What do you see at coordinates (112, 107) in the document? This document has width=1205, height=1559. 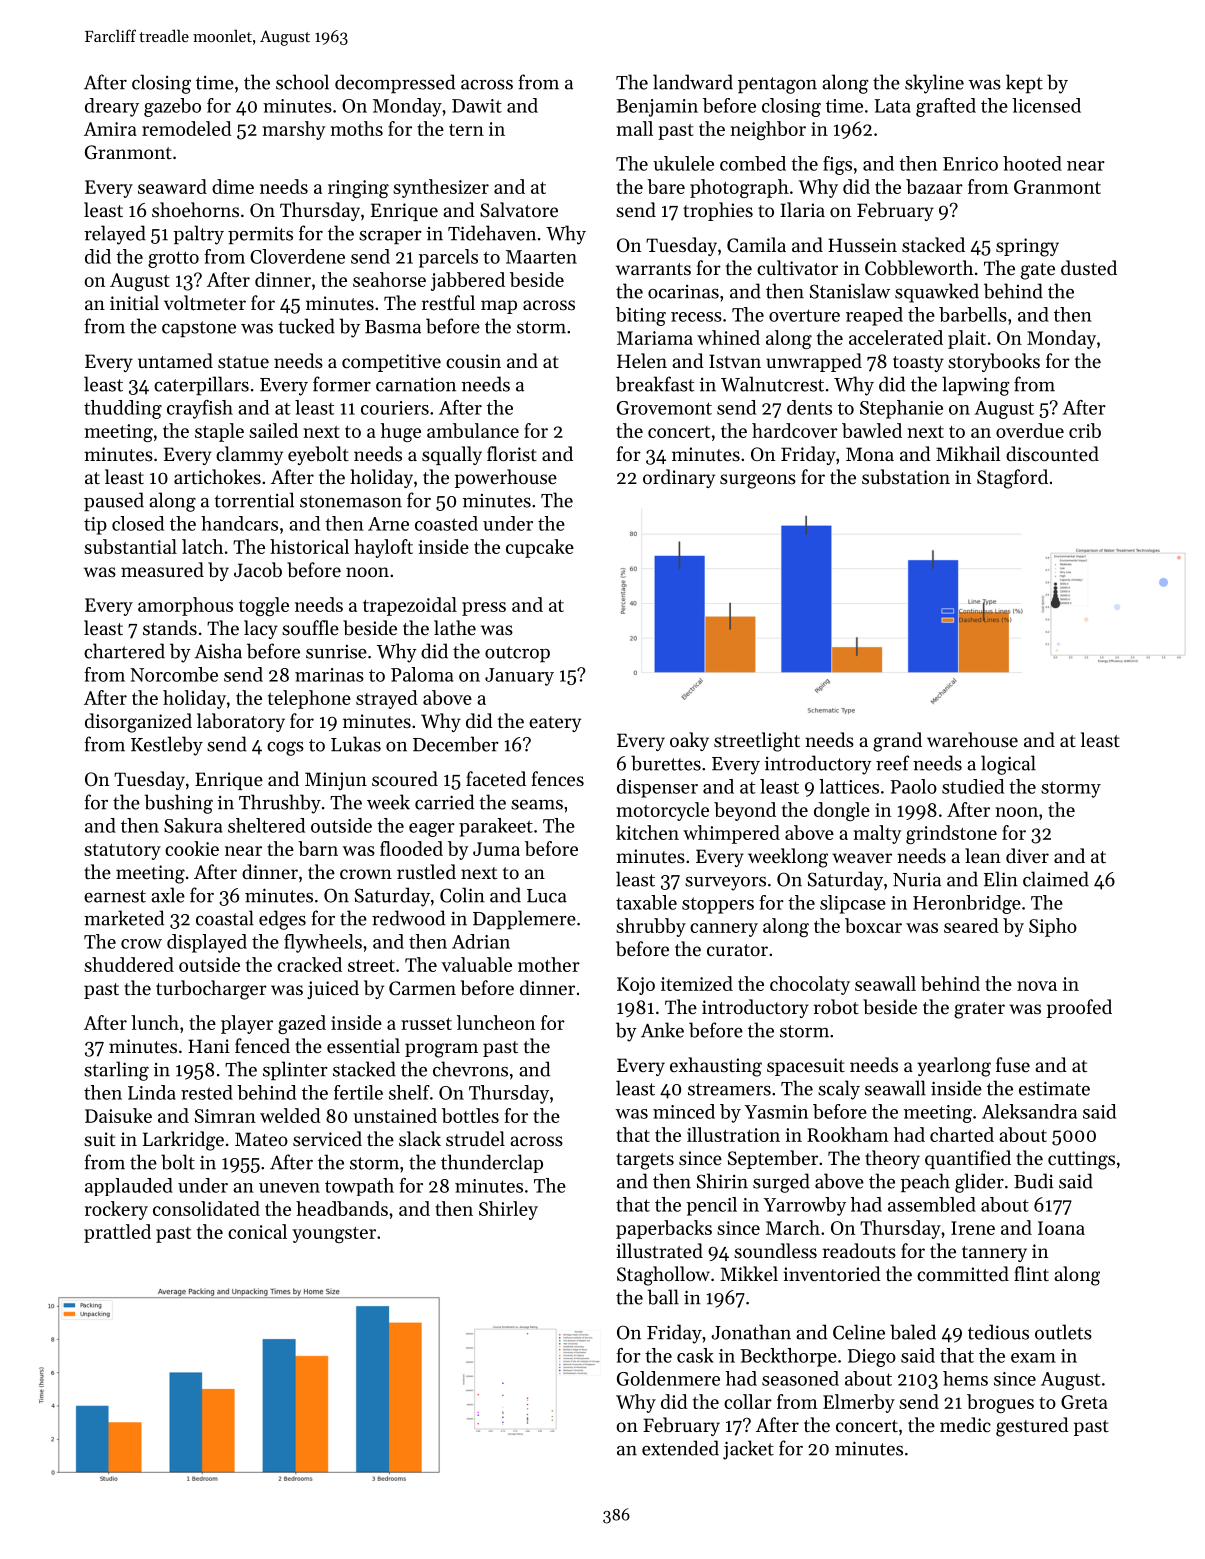 I see `dreary` at bounding box center [112, 107].
